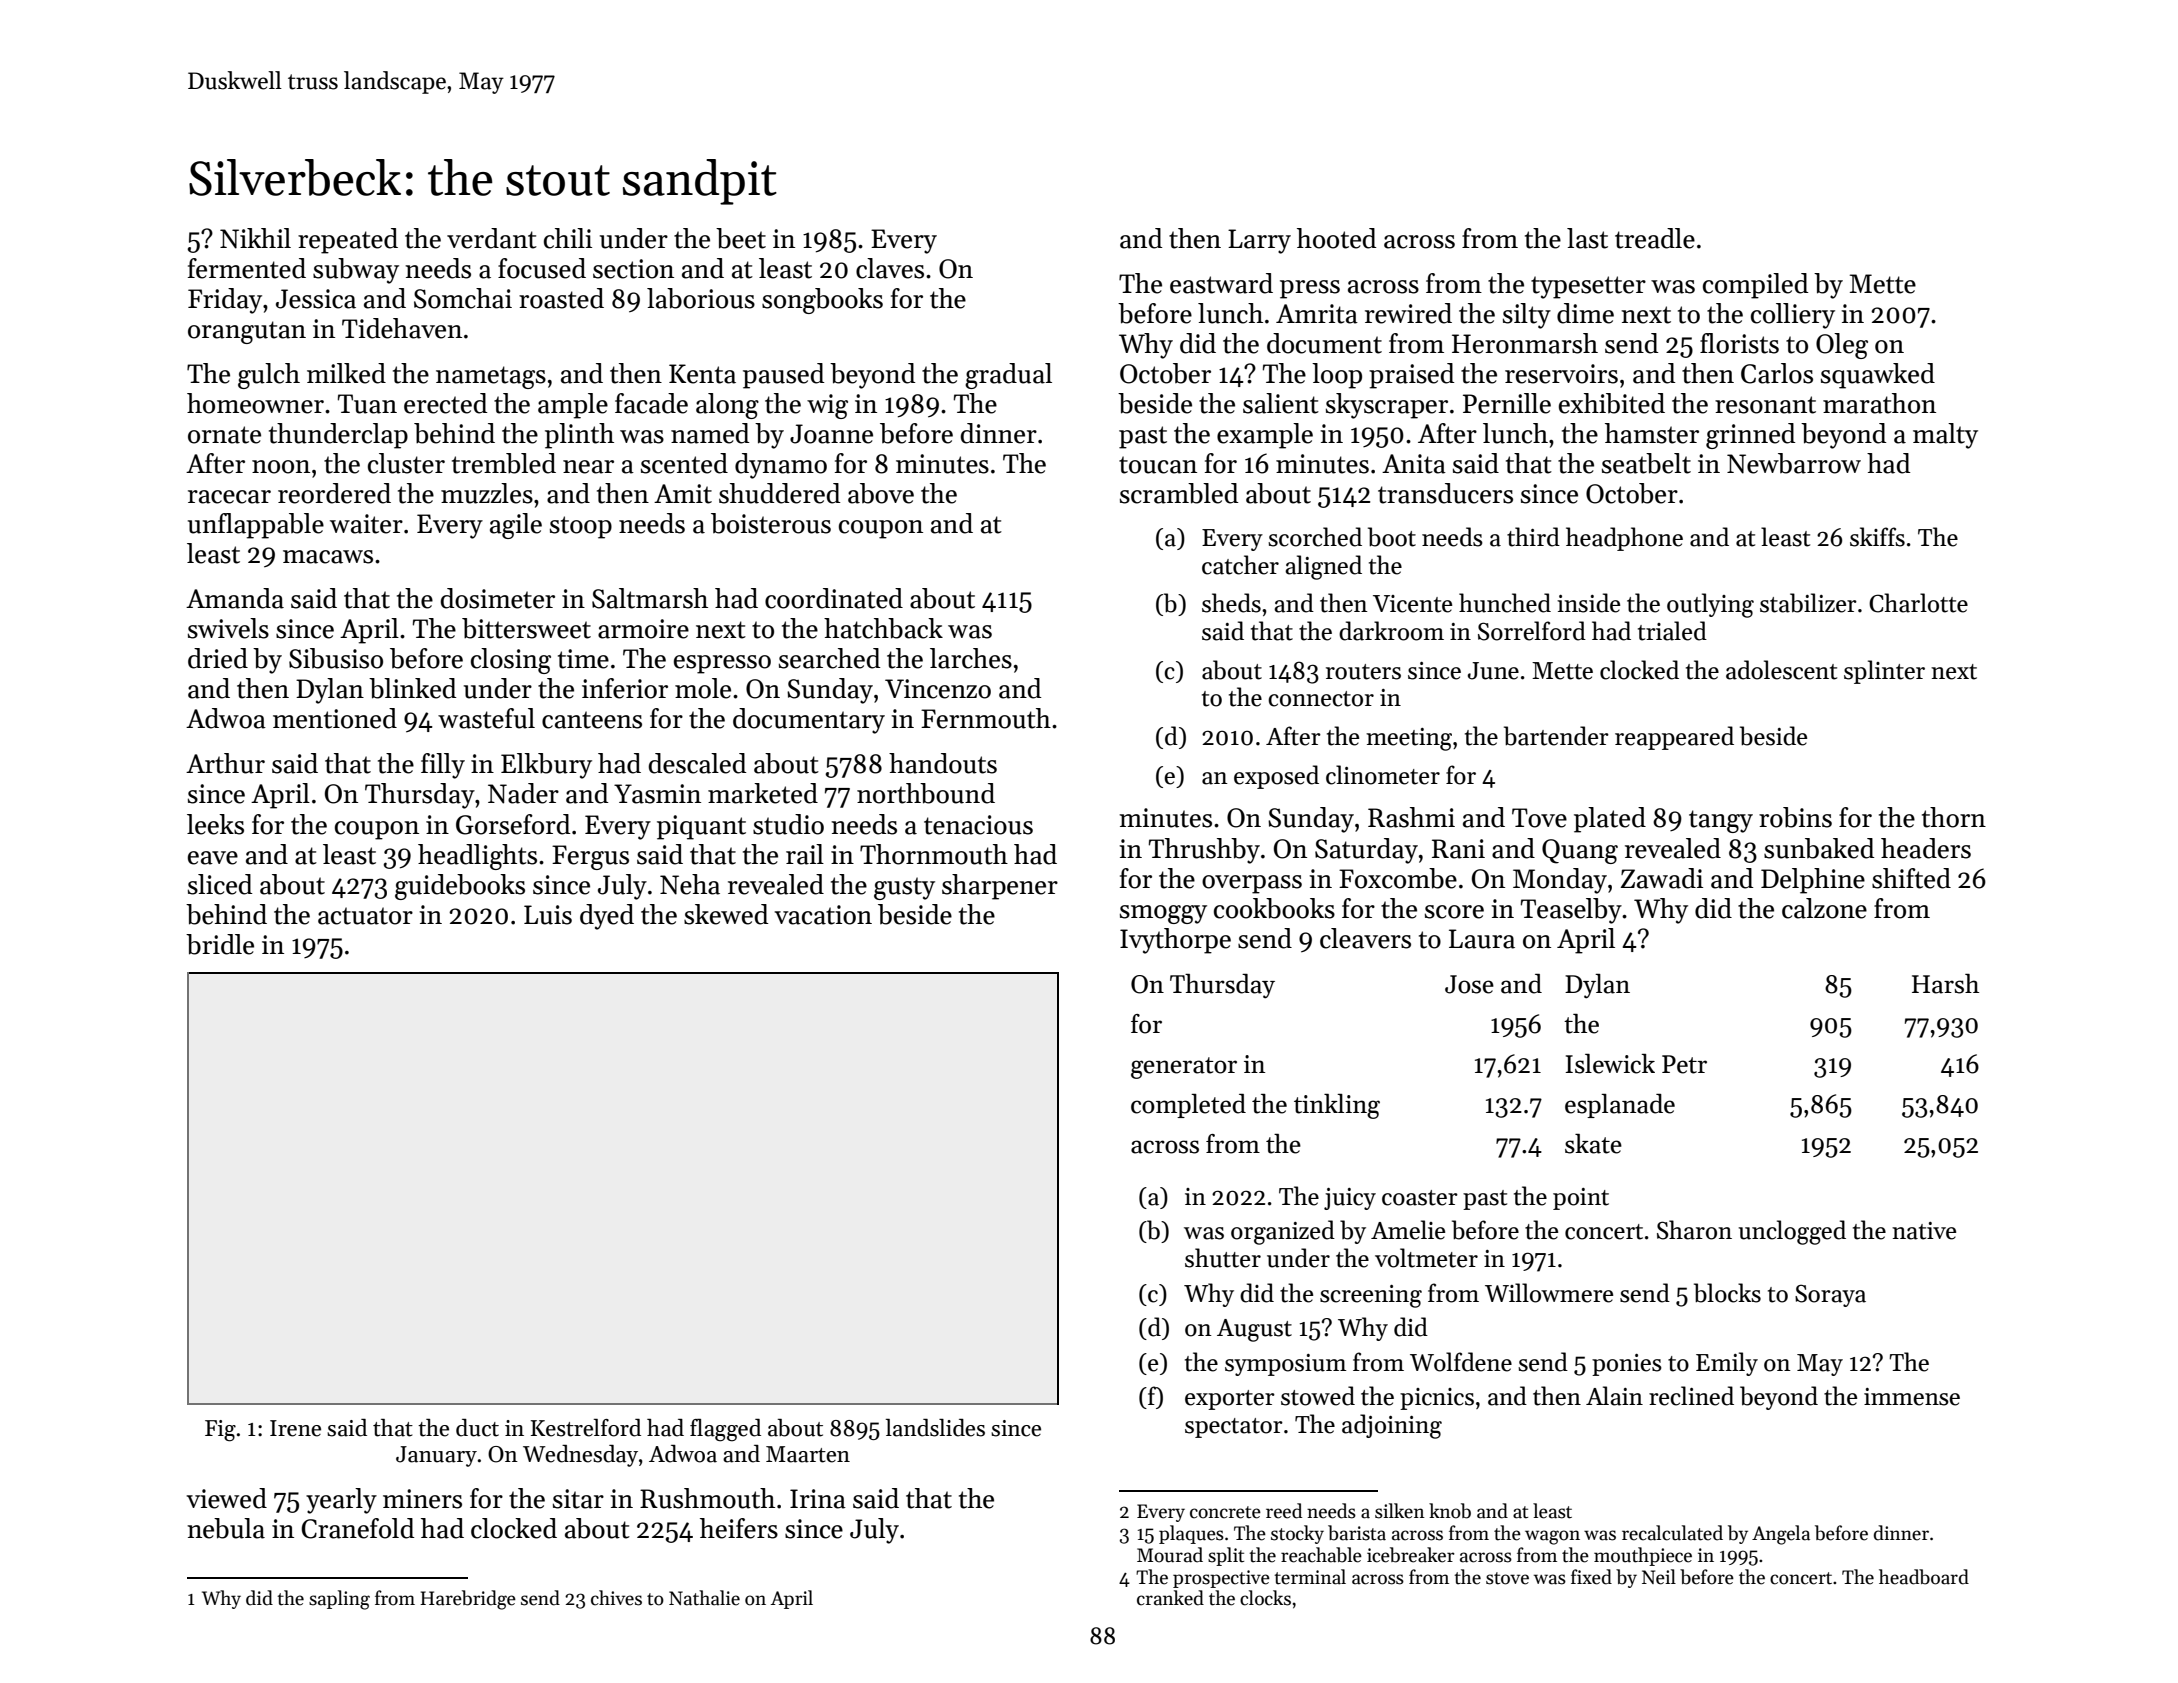 This screenshot has width=2178, height=1683. Describe the element at coordinates (1924, 1231) in the screenshot. I see `native` at that location.
